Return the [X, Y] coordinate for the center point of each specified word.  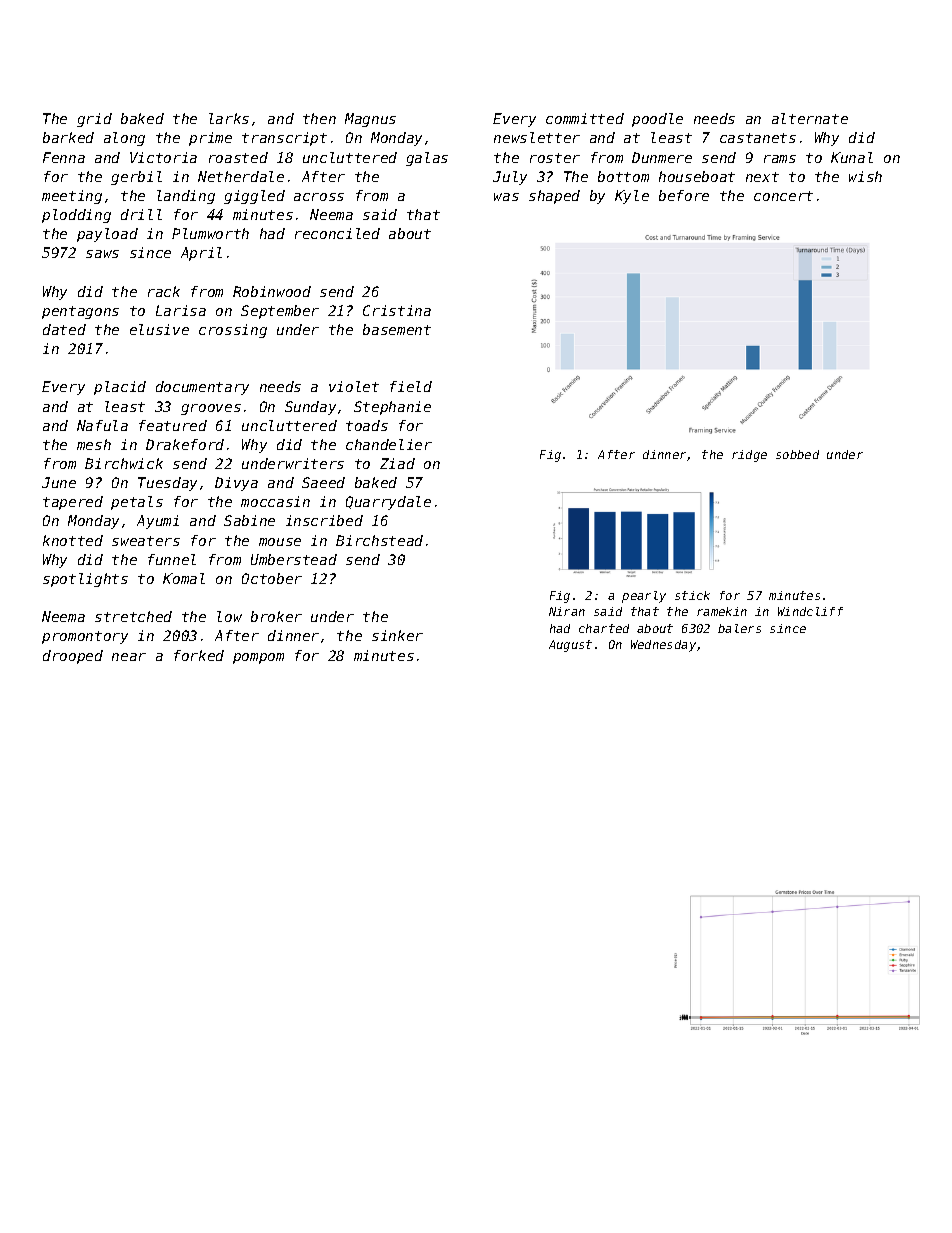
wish [865, 176]
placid [120, 388]
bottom [623, 176]
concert [783, 196]
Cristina [397, 310]
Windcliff [810, 611]
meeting [72, 197]
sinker [397, 635]
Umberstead [294, 559]
